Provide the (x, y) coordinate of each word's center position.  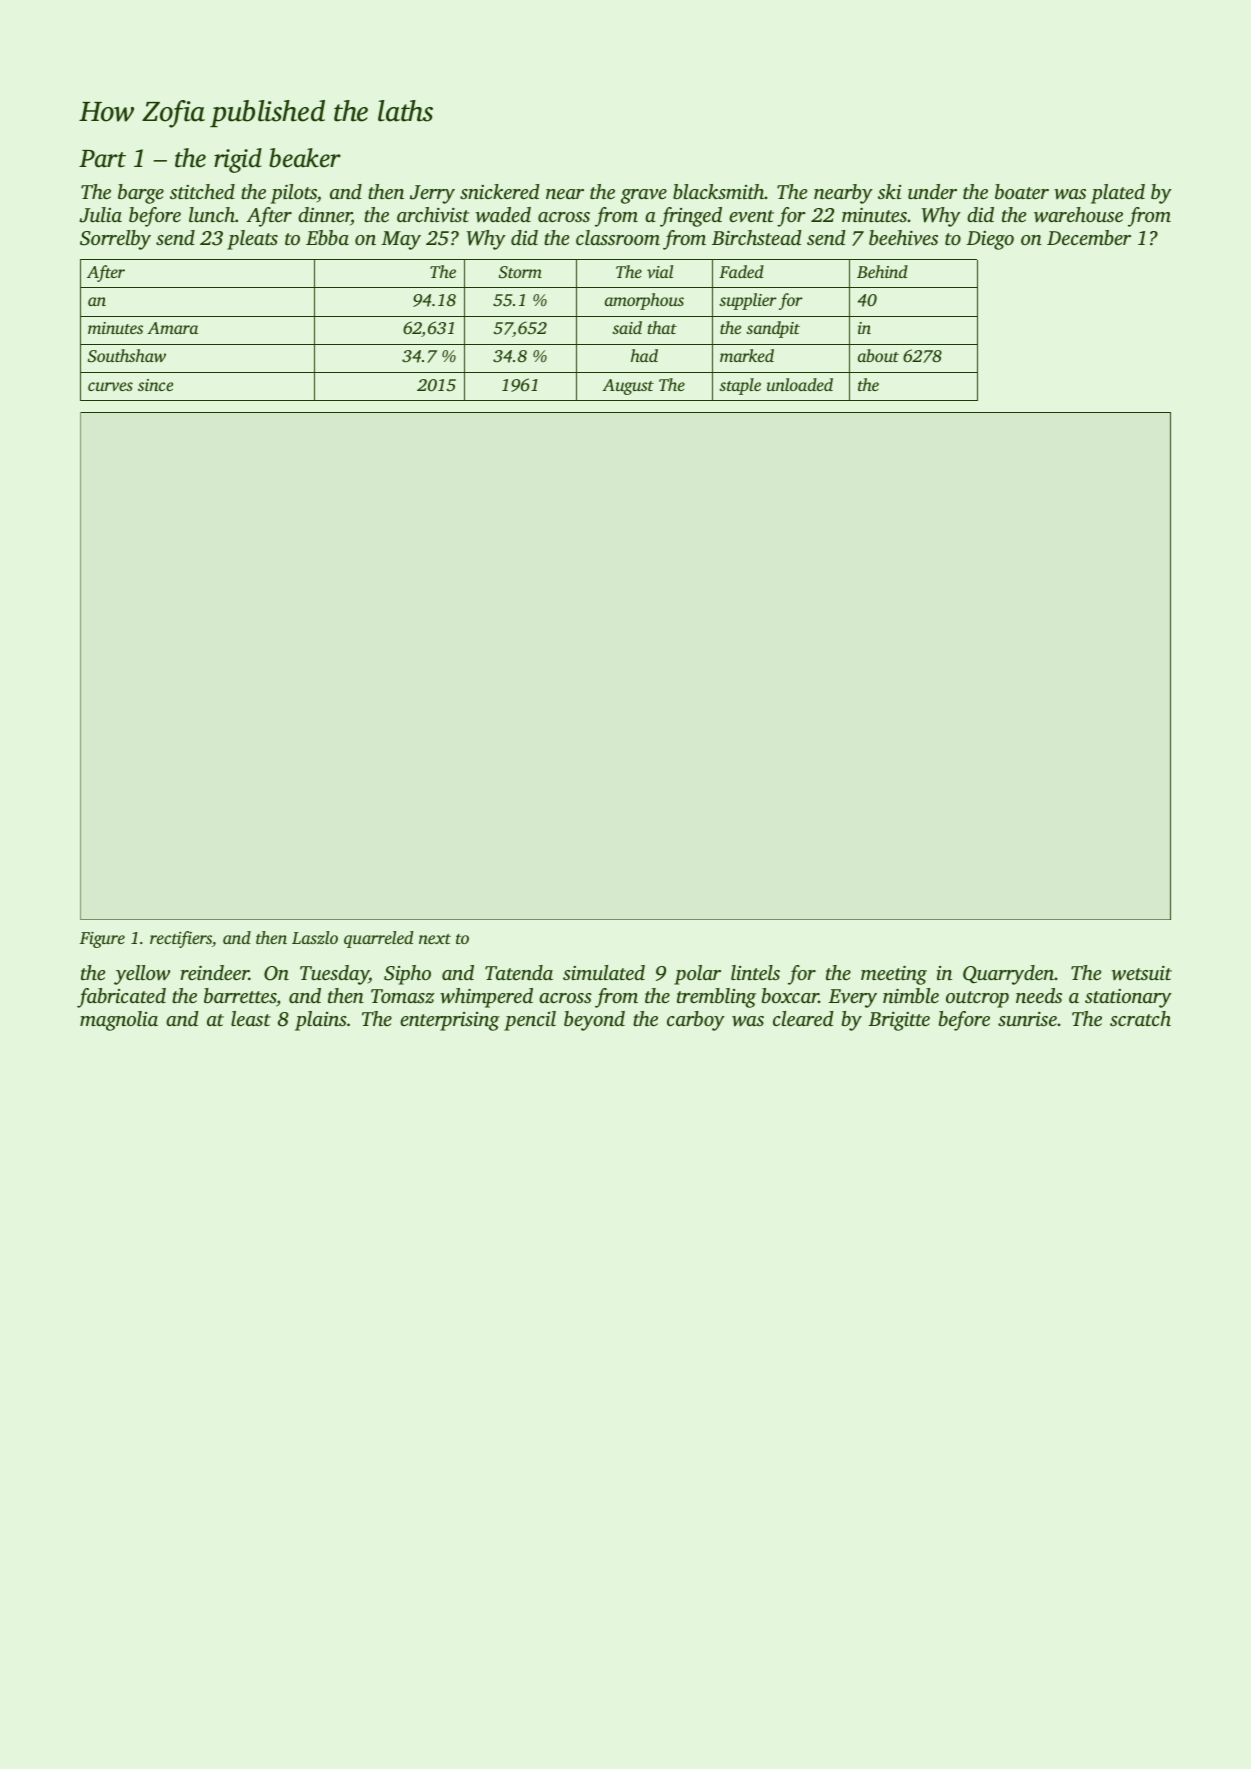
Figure (102, 940)
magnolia (119, 1021)
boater (1022, 191)
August (628, 387)
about (878, 355)
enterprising (450, 1021)
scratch (1140, 1018)
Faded (741, 271)
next (435, 939)
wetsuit (1142, 973)
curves (110, 386)
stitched (202, 191)
